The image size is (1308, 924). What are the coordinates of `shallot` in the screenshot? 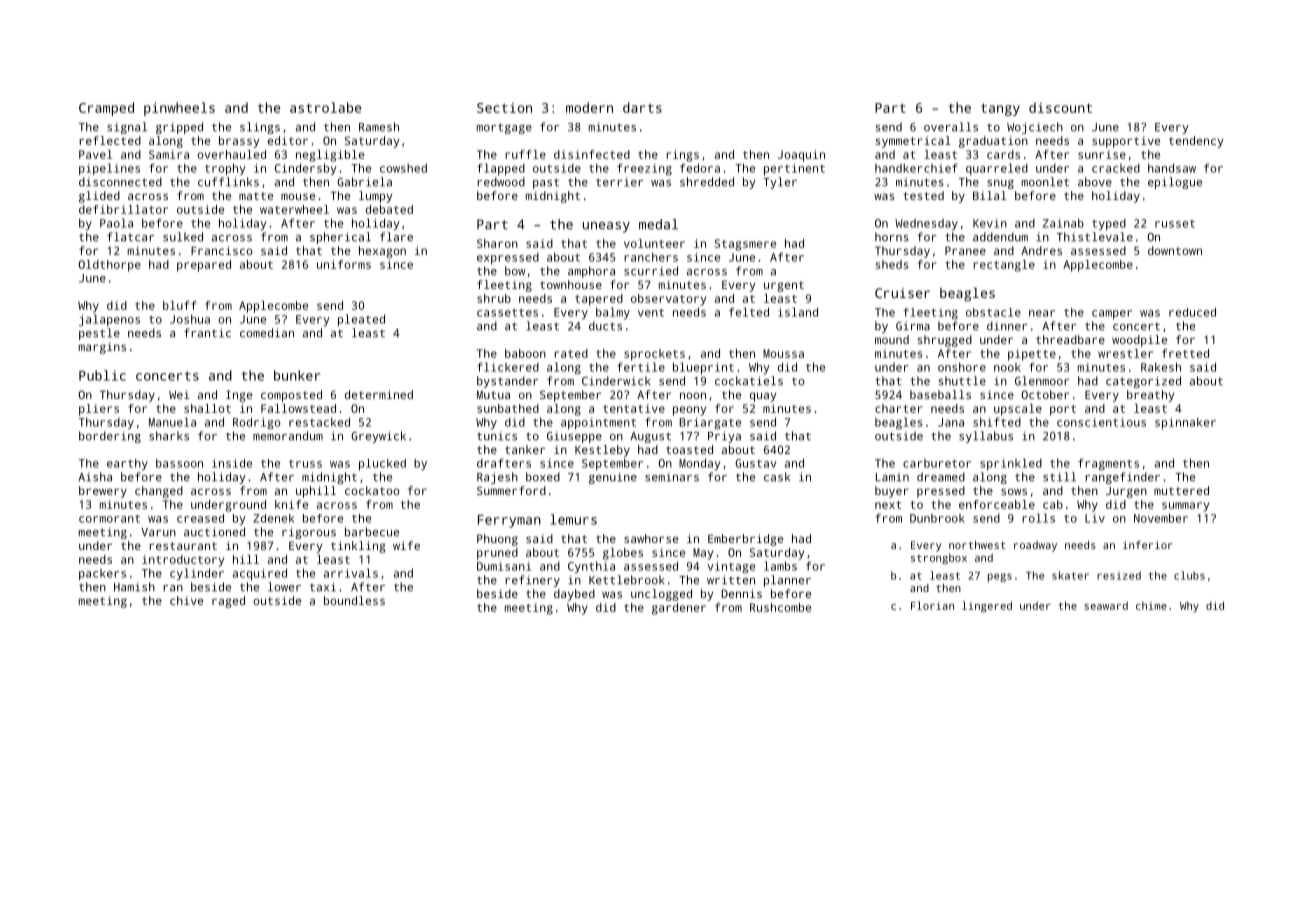 It's located at (207, 408).
